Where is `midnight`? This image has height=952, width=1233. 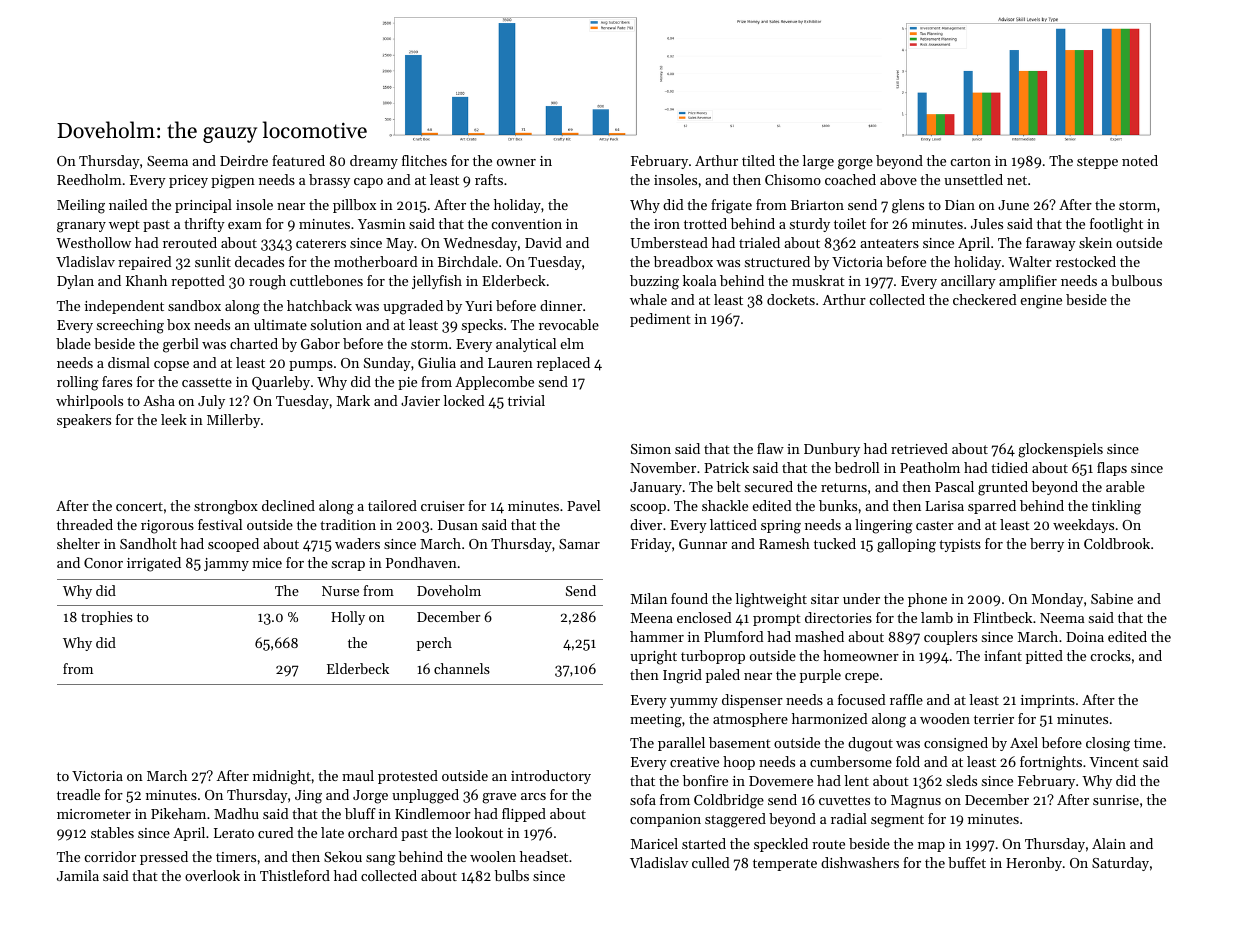 midnight is located at coordinates (282, 777).
